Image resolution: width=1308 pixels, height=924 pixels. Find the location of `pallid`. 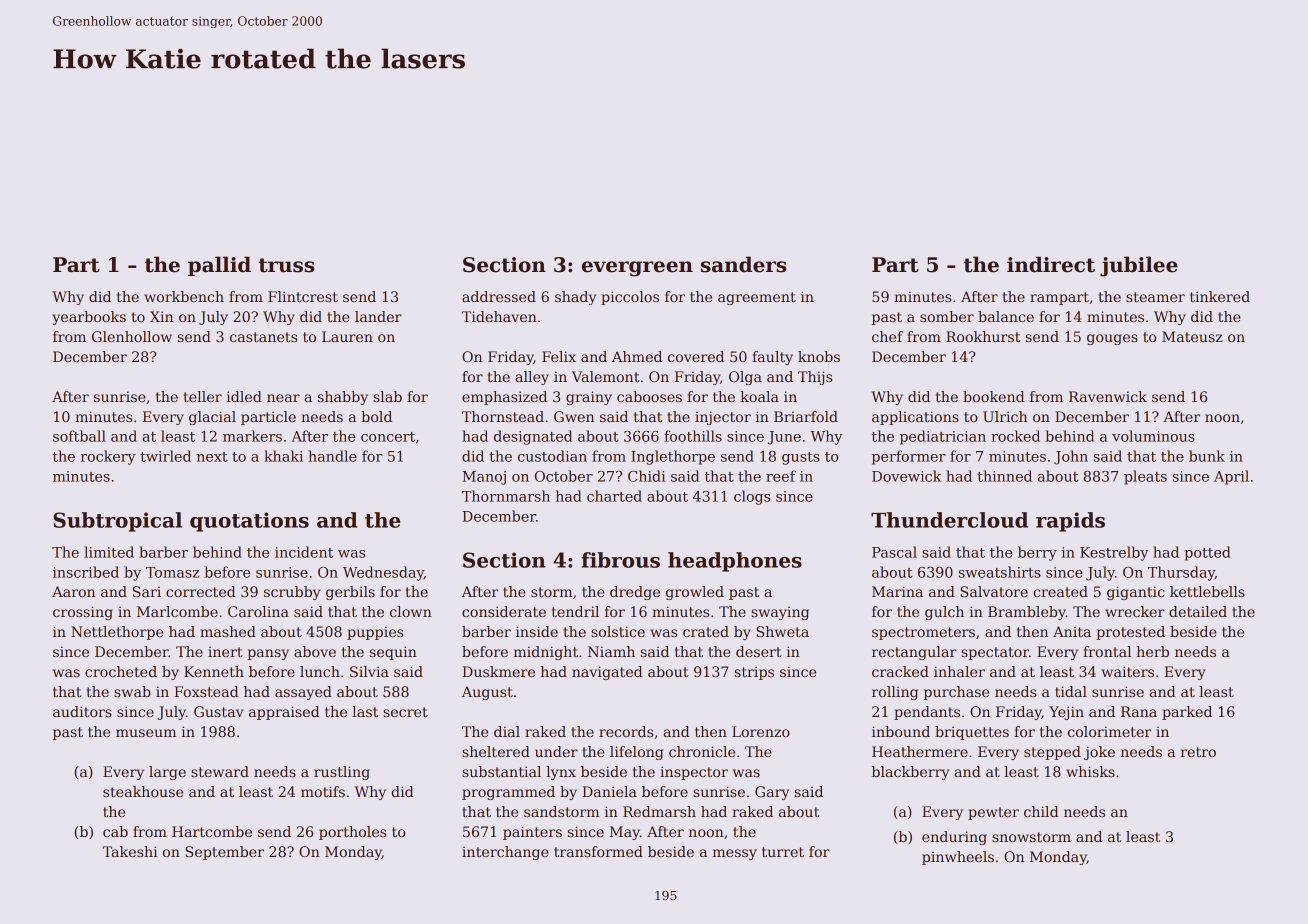

pallid is located at coordinates (219, 266).
